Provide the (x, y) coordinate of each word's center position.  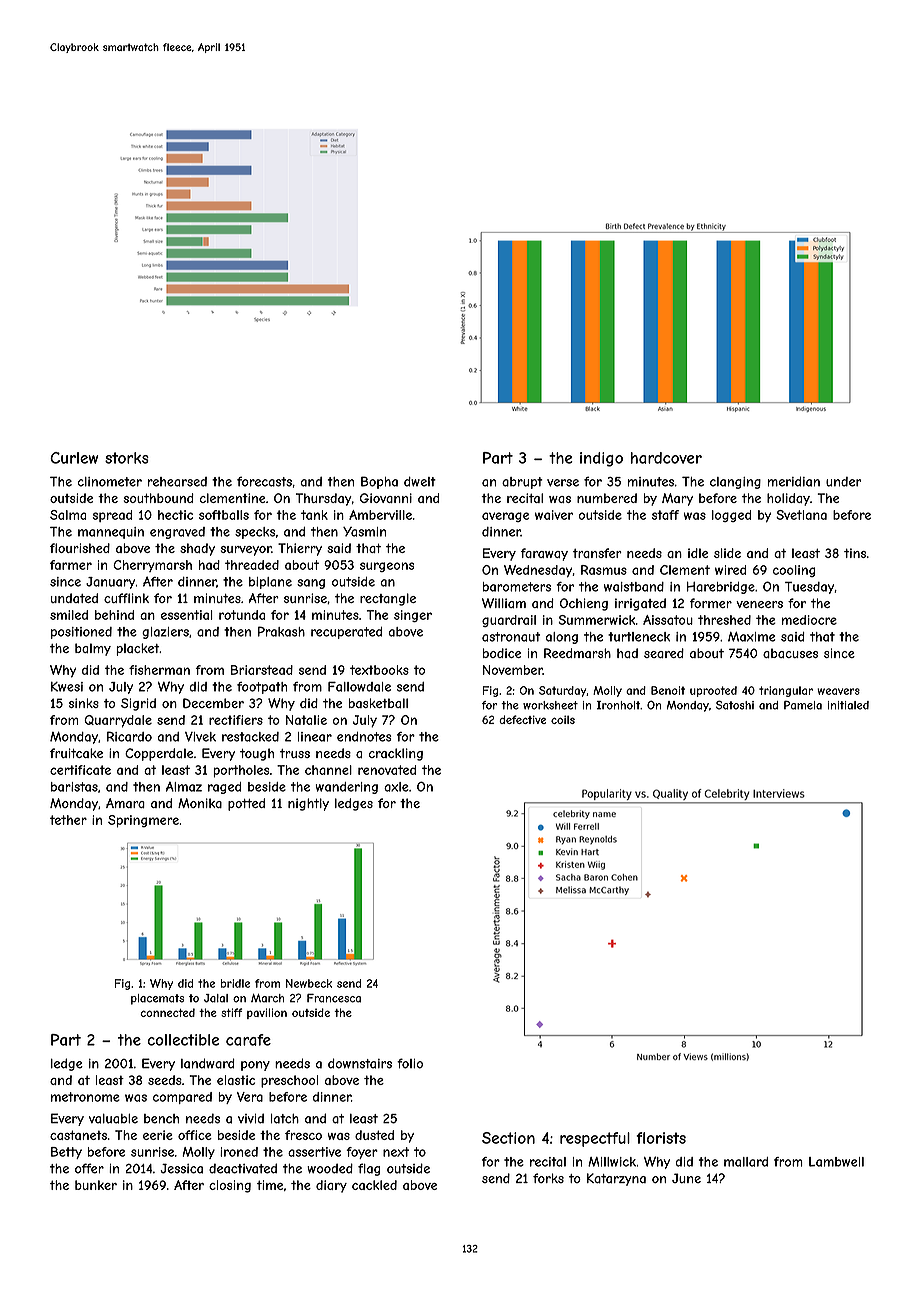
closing (230, 1186)
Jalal (216, 998)
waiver (554, 515)
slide (727, 553)
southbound (158, 498)
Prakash (281, 631)
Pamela (803, 705)
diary (331, 1186)
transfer (597, 553)
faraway (544, 554)
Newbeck (309, 983)
